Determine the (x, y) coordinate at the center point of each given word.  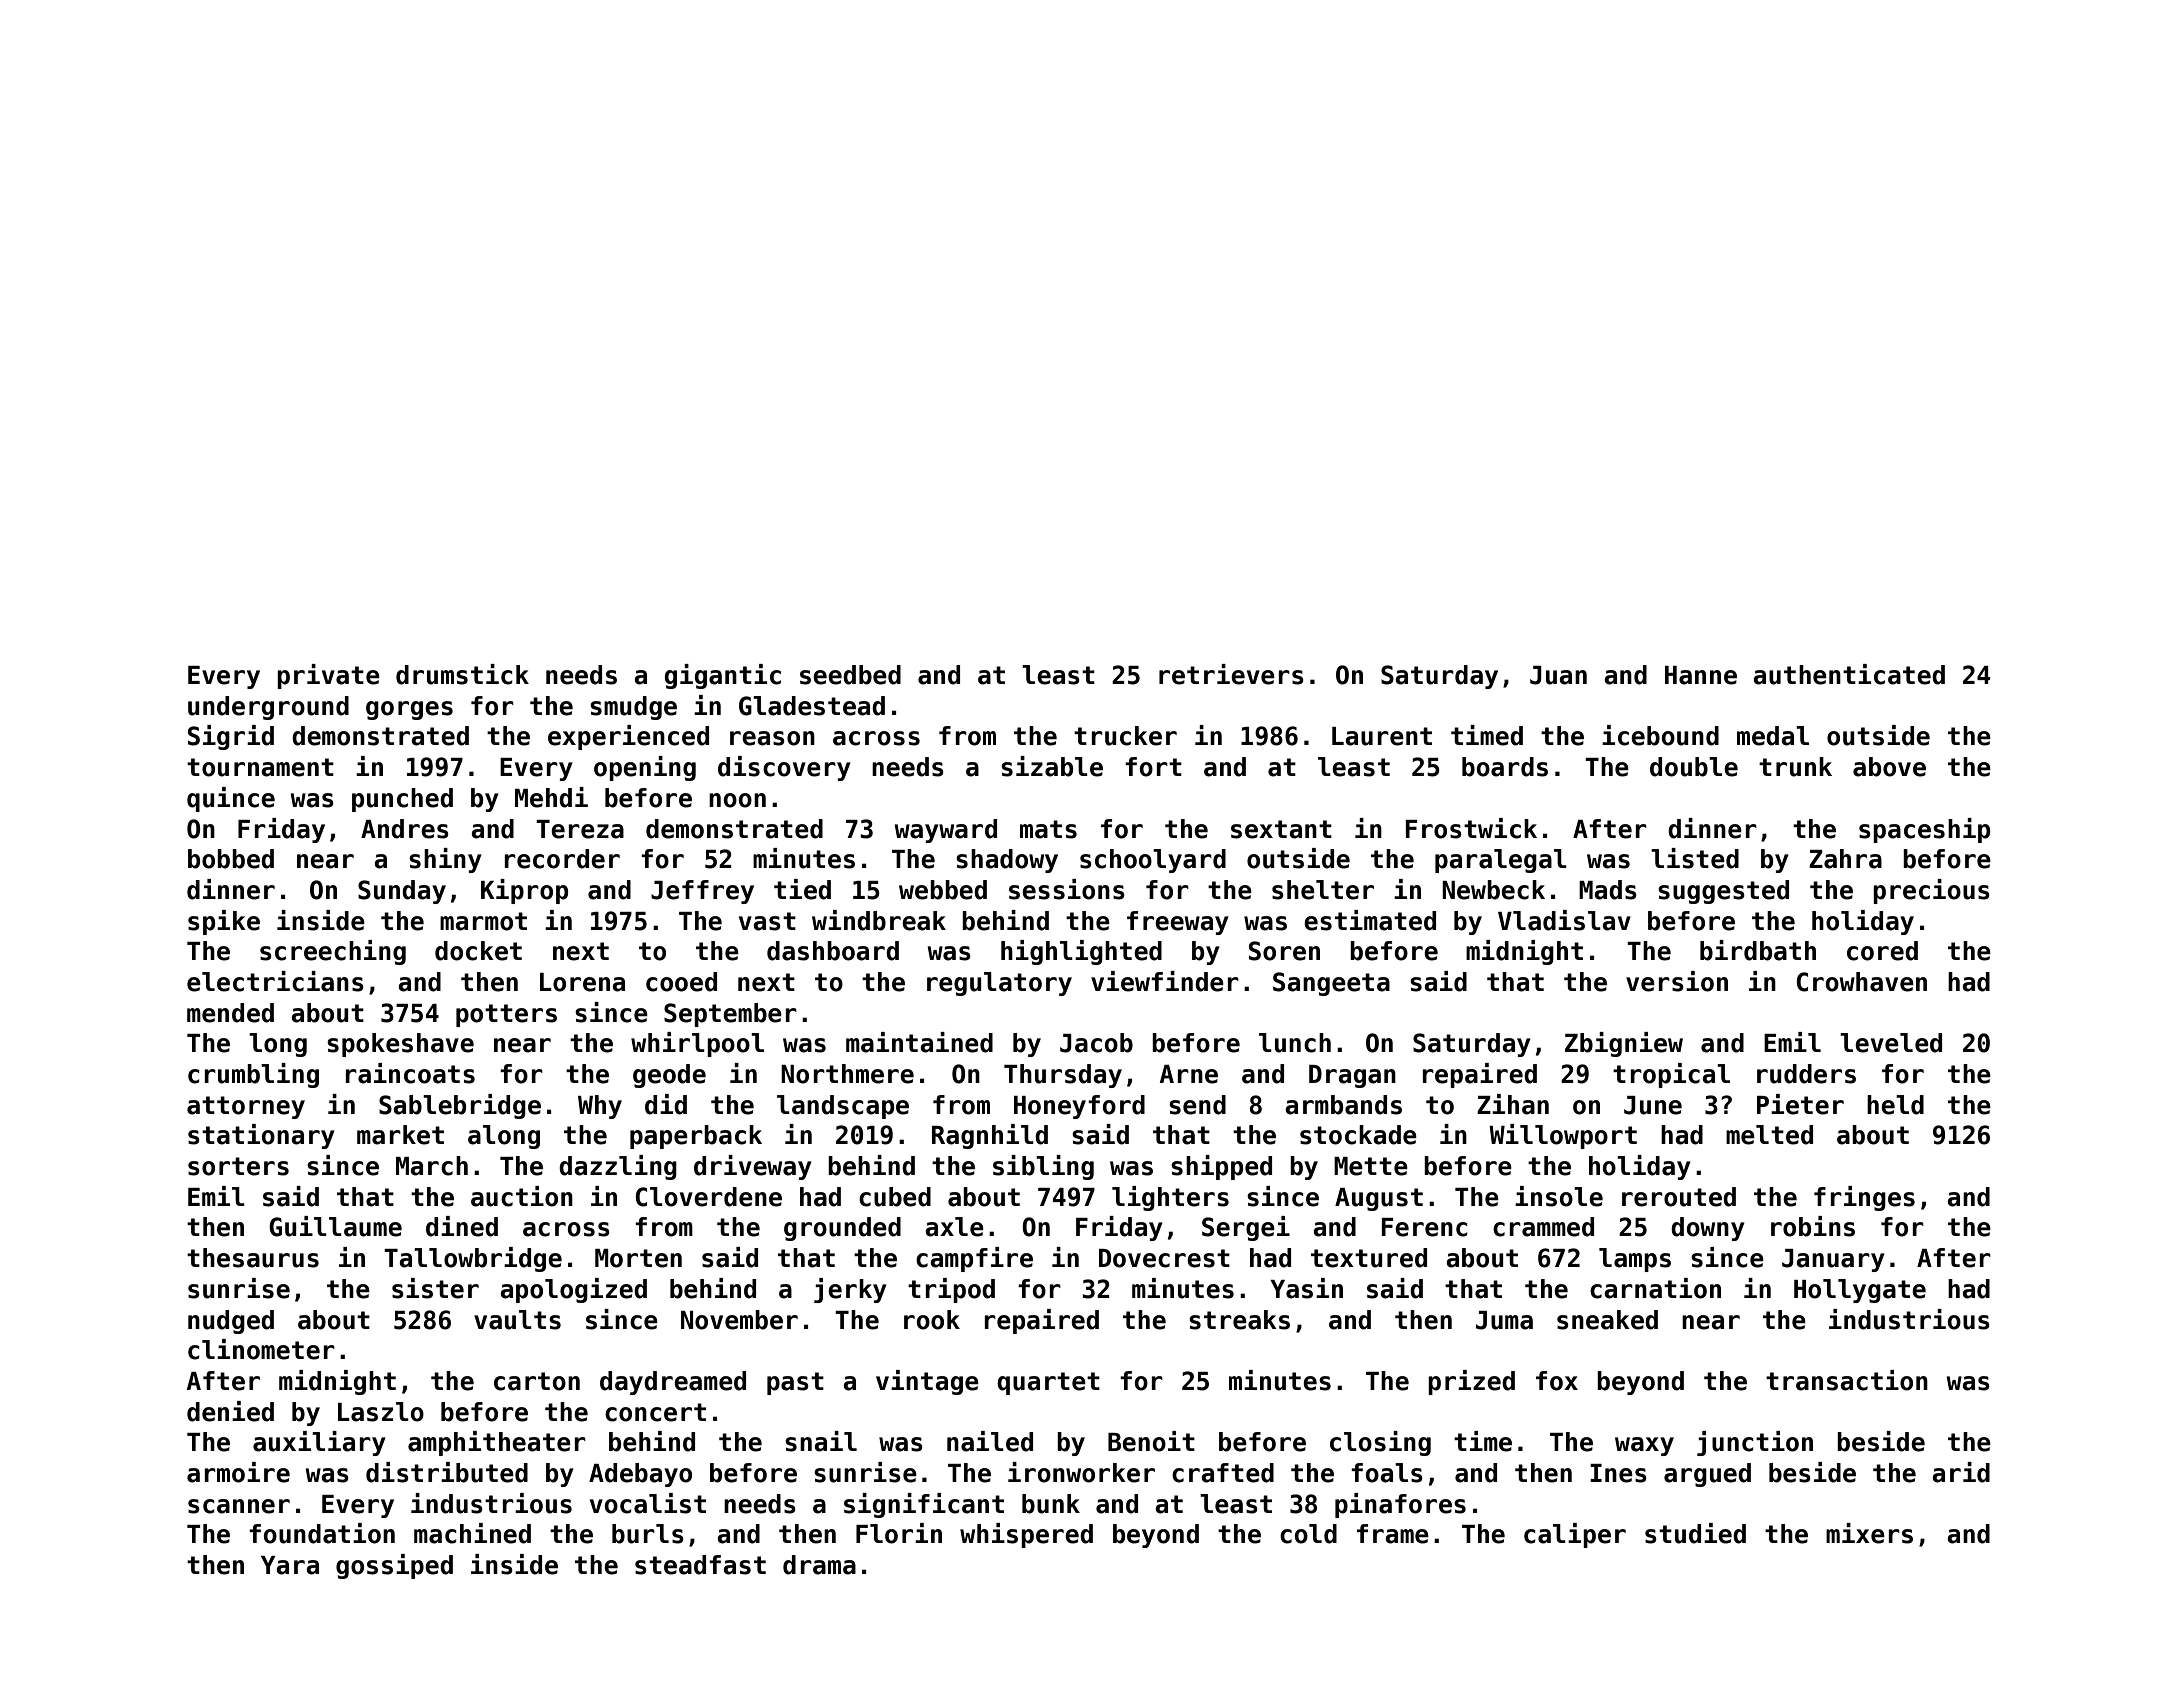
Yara (290, 1565)
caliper (1575, 1535)
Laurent (1382, 736)
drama (819, 1565)
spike (224, 922)
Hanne (1701, 675)
